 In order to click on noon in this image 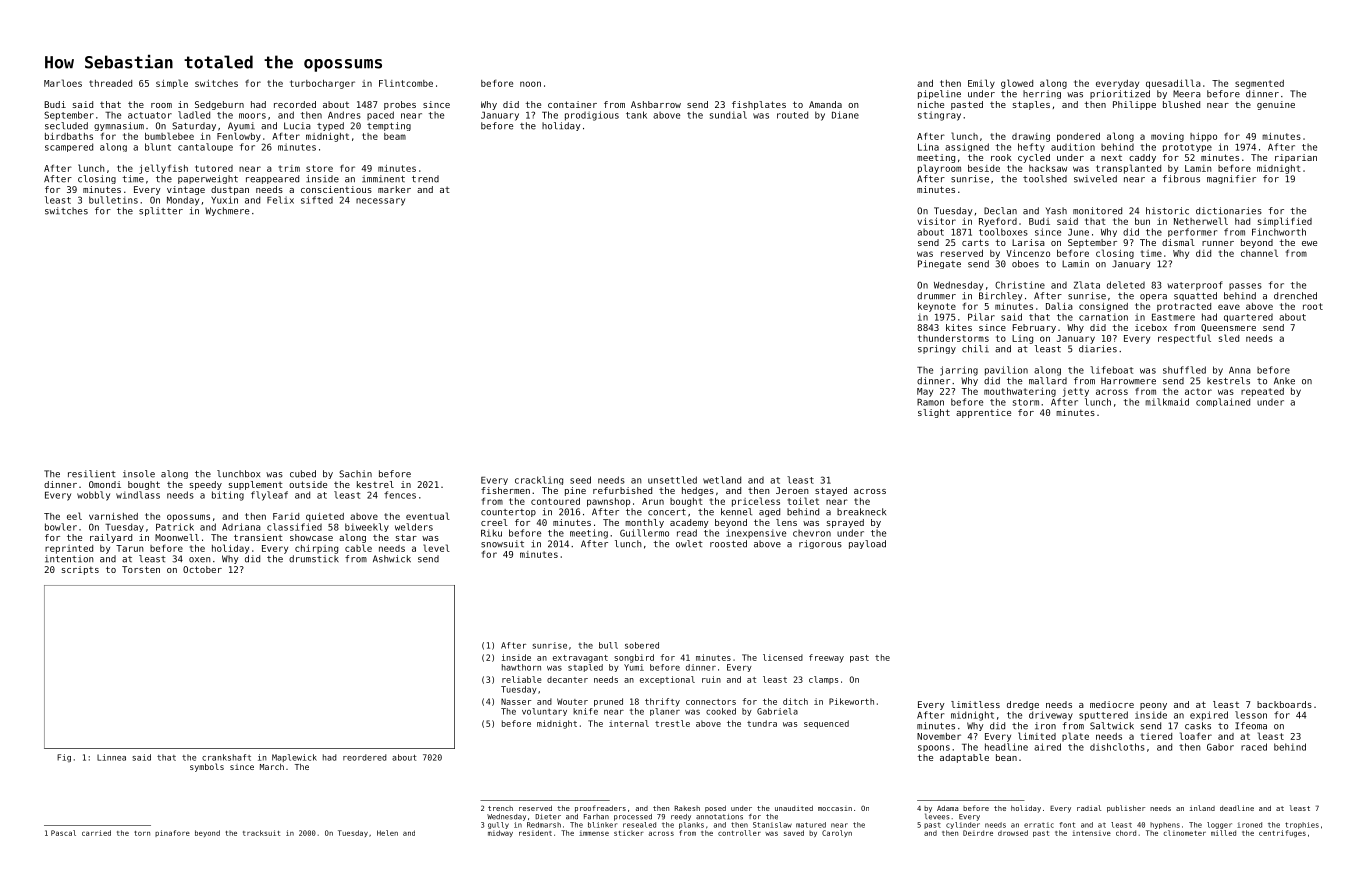, I will do `click(530, 84)`.
